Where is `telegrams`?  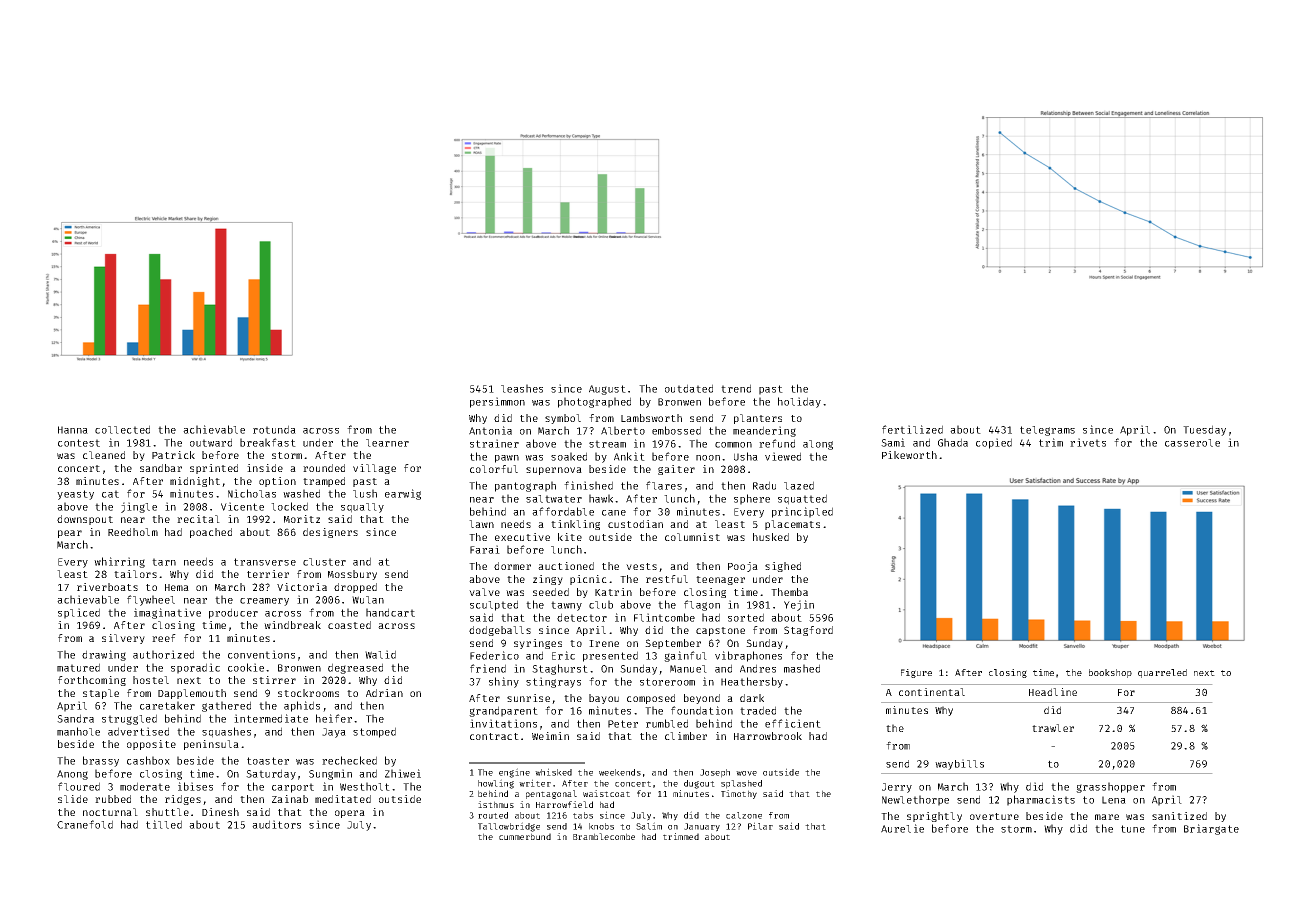 telegrams is located at coordinates (1047, 431).
